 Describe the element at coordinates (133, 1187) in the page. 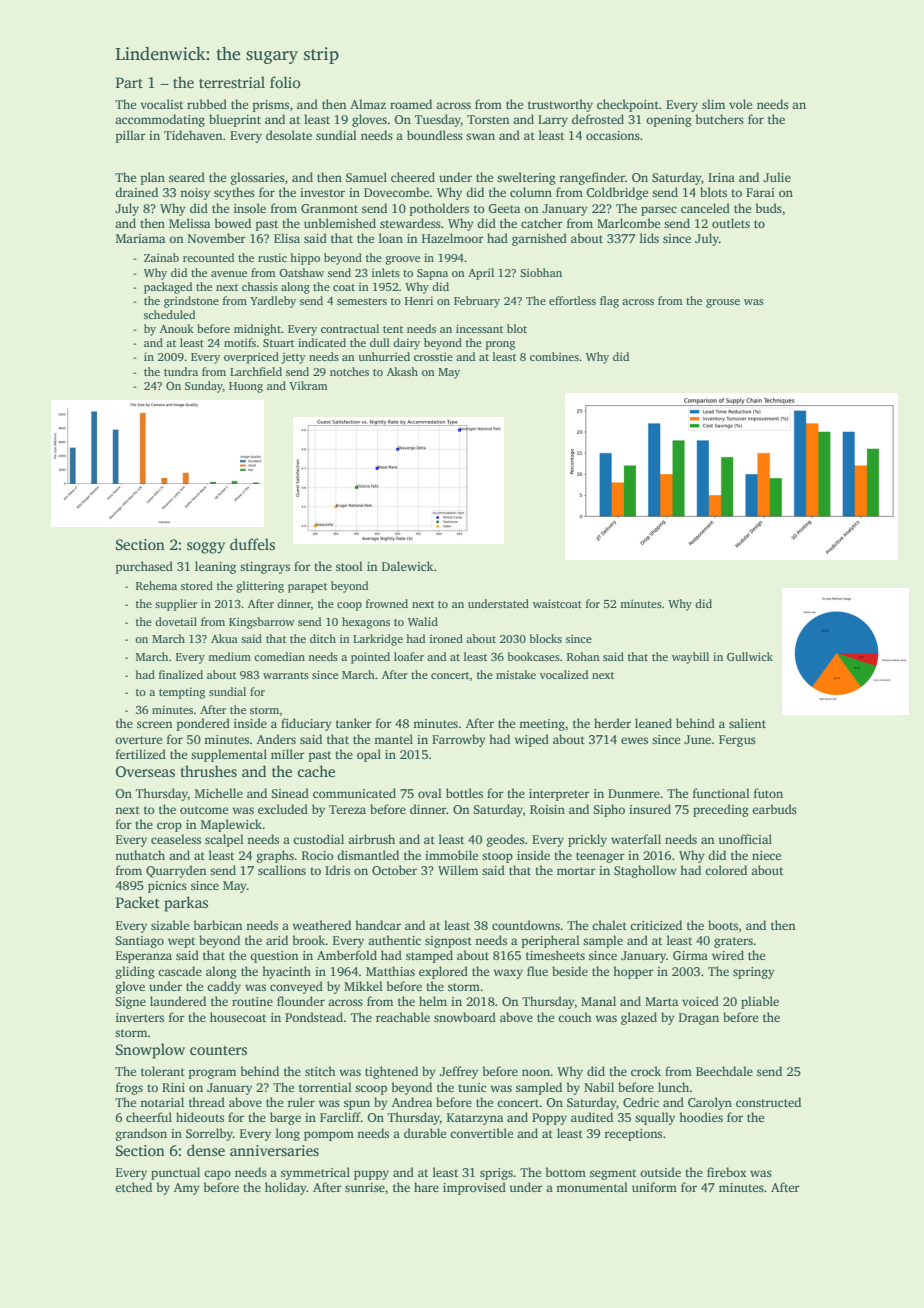

I see `etched` at that location.
